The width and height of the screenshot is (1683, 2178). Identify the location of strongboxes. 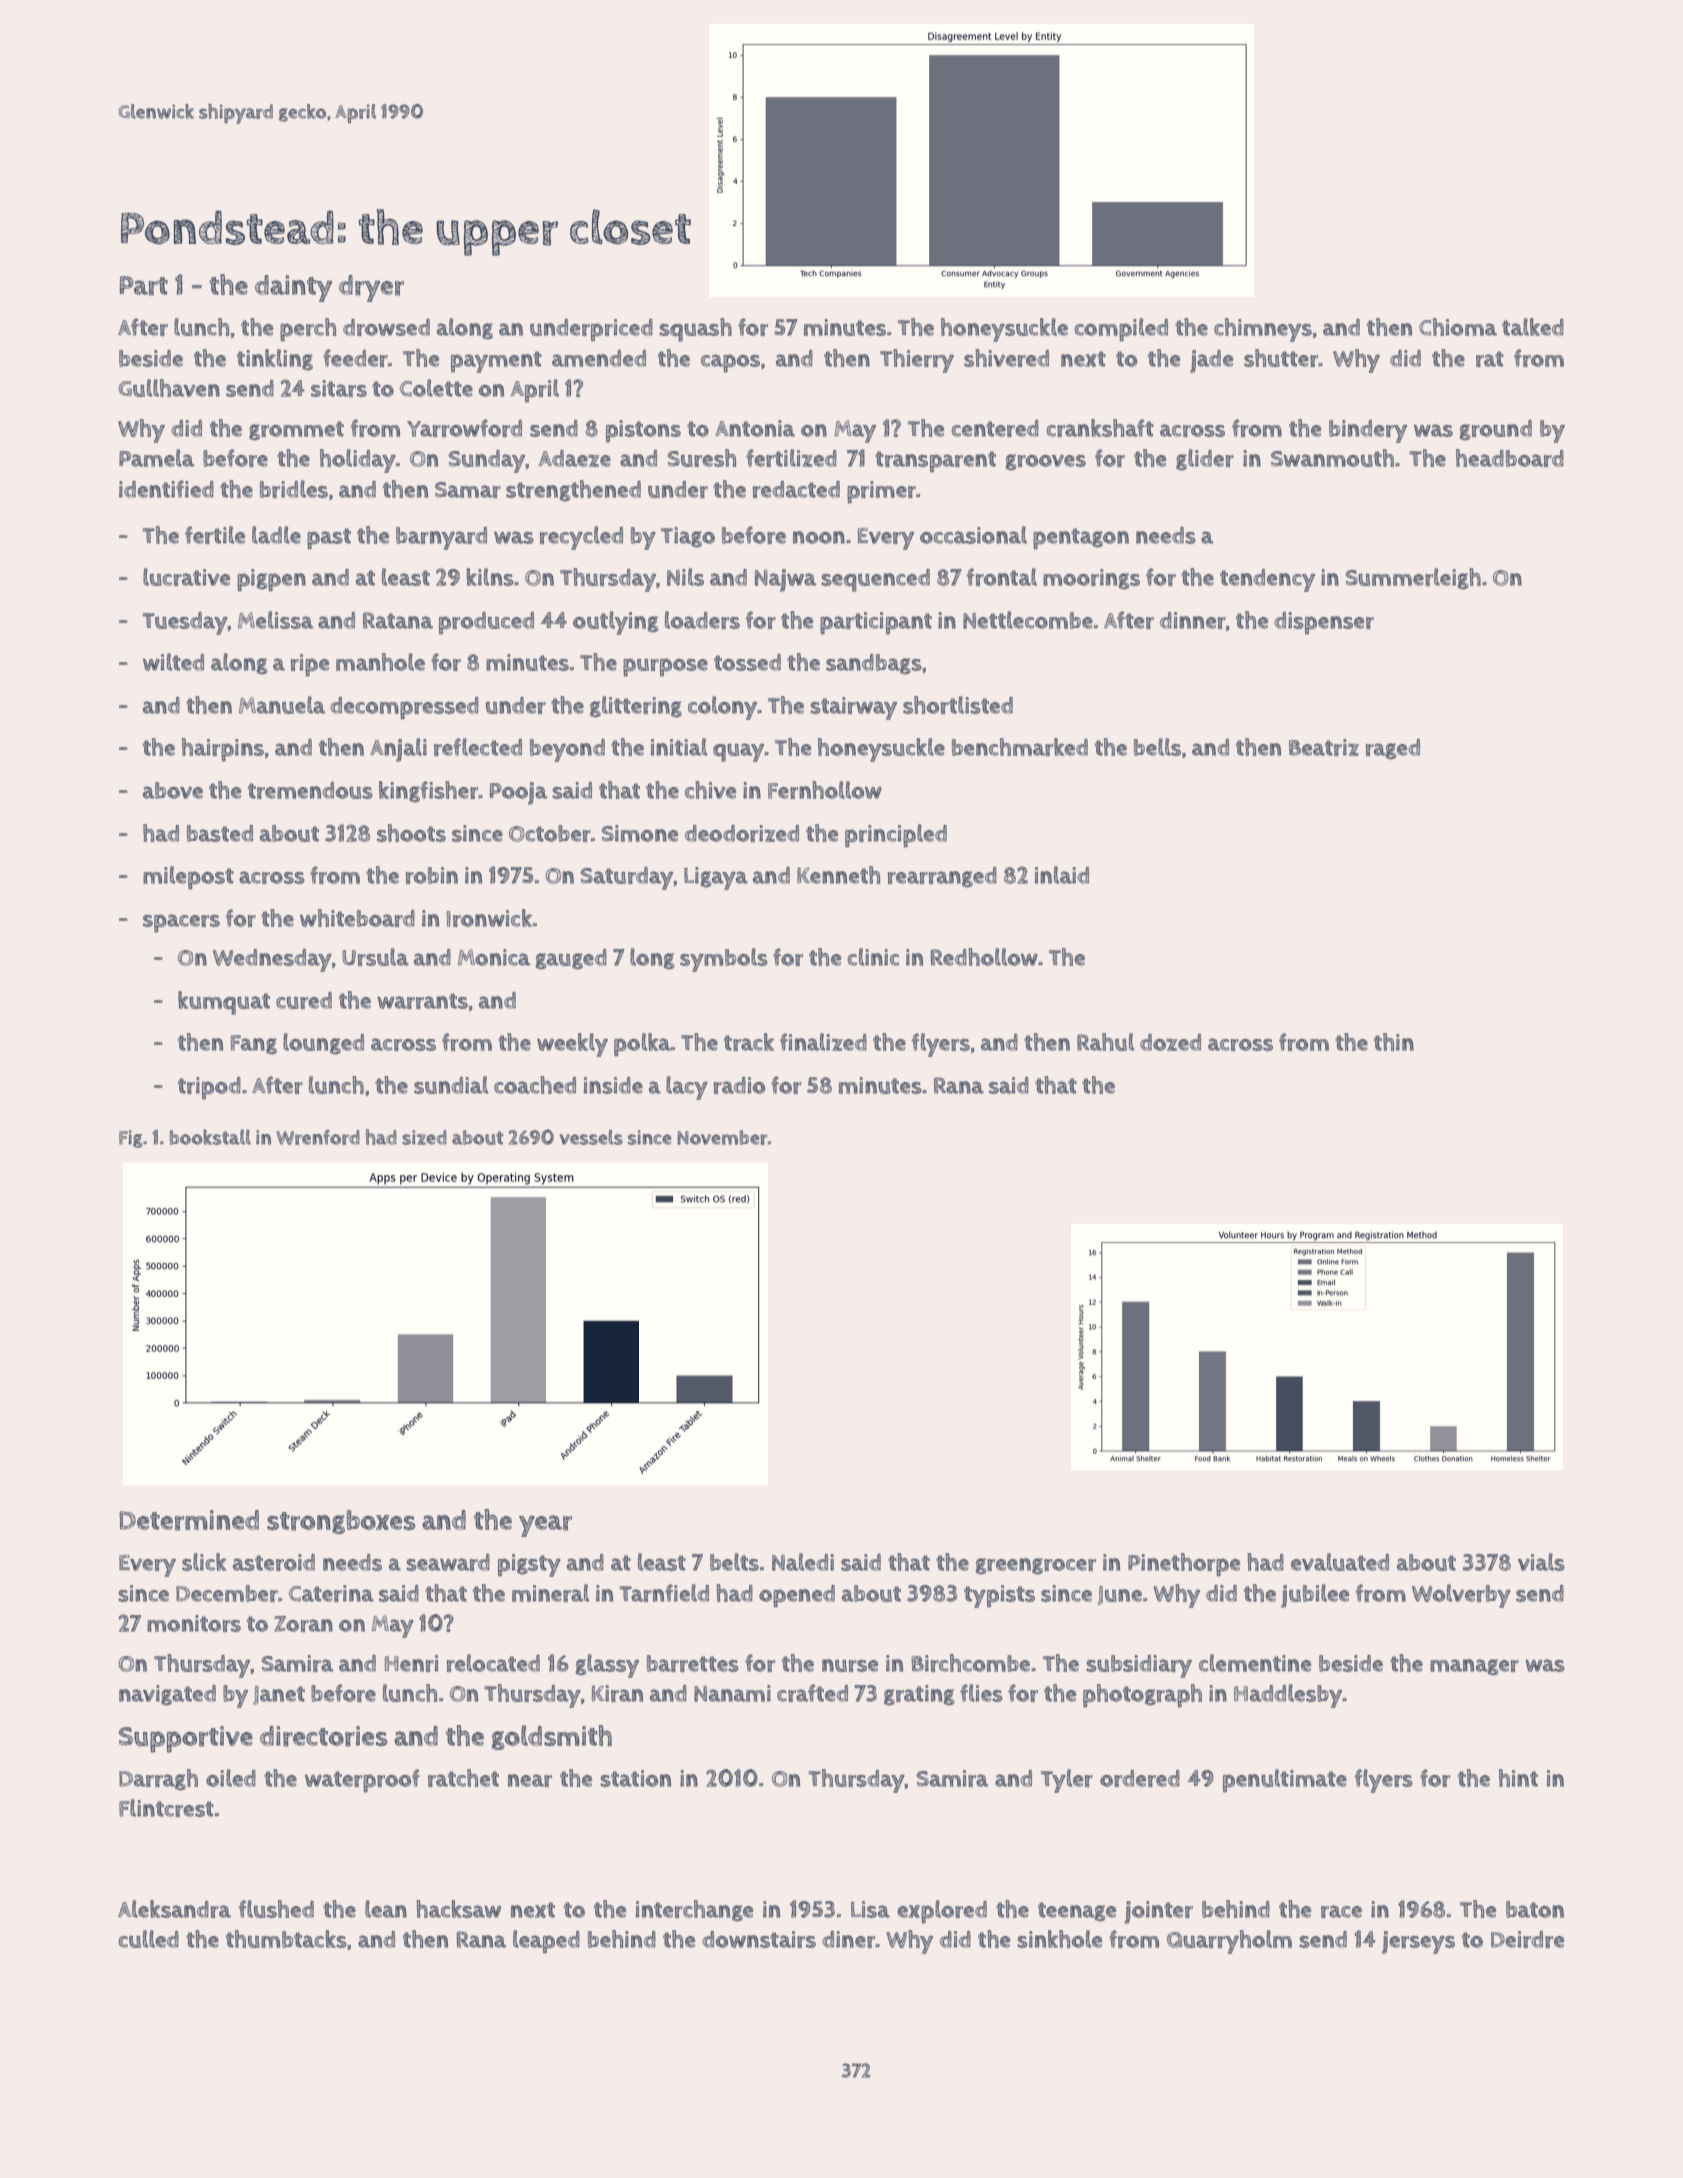
(341, 1522).
